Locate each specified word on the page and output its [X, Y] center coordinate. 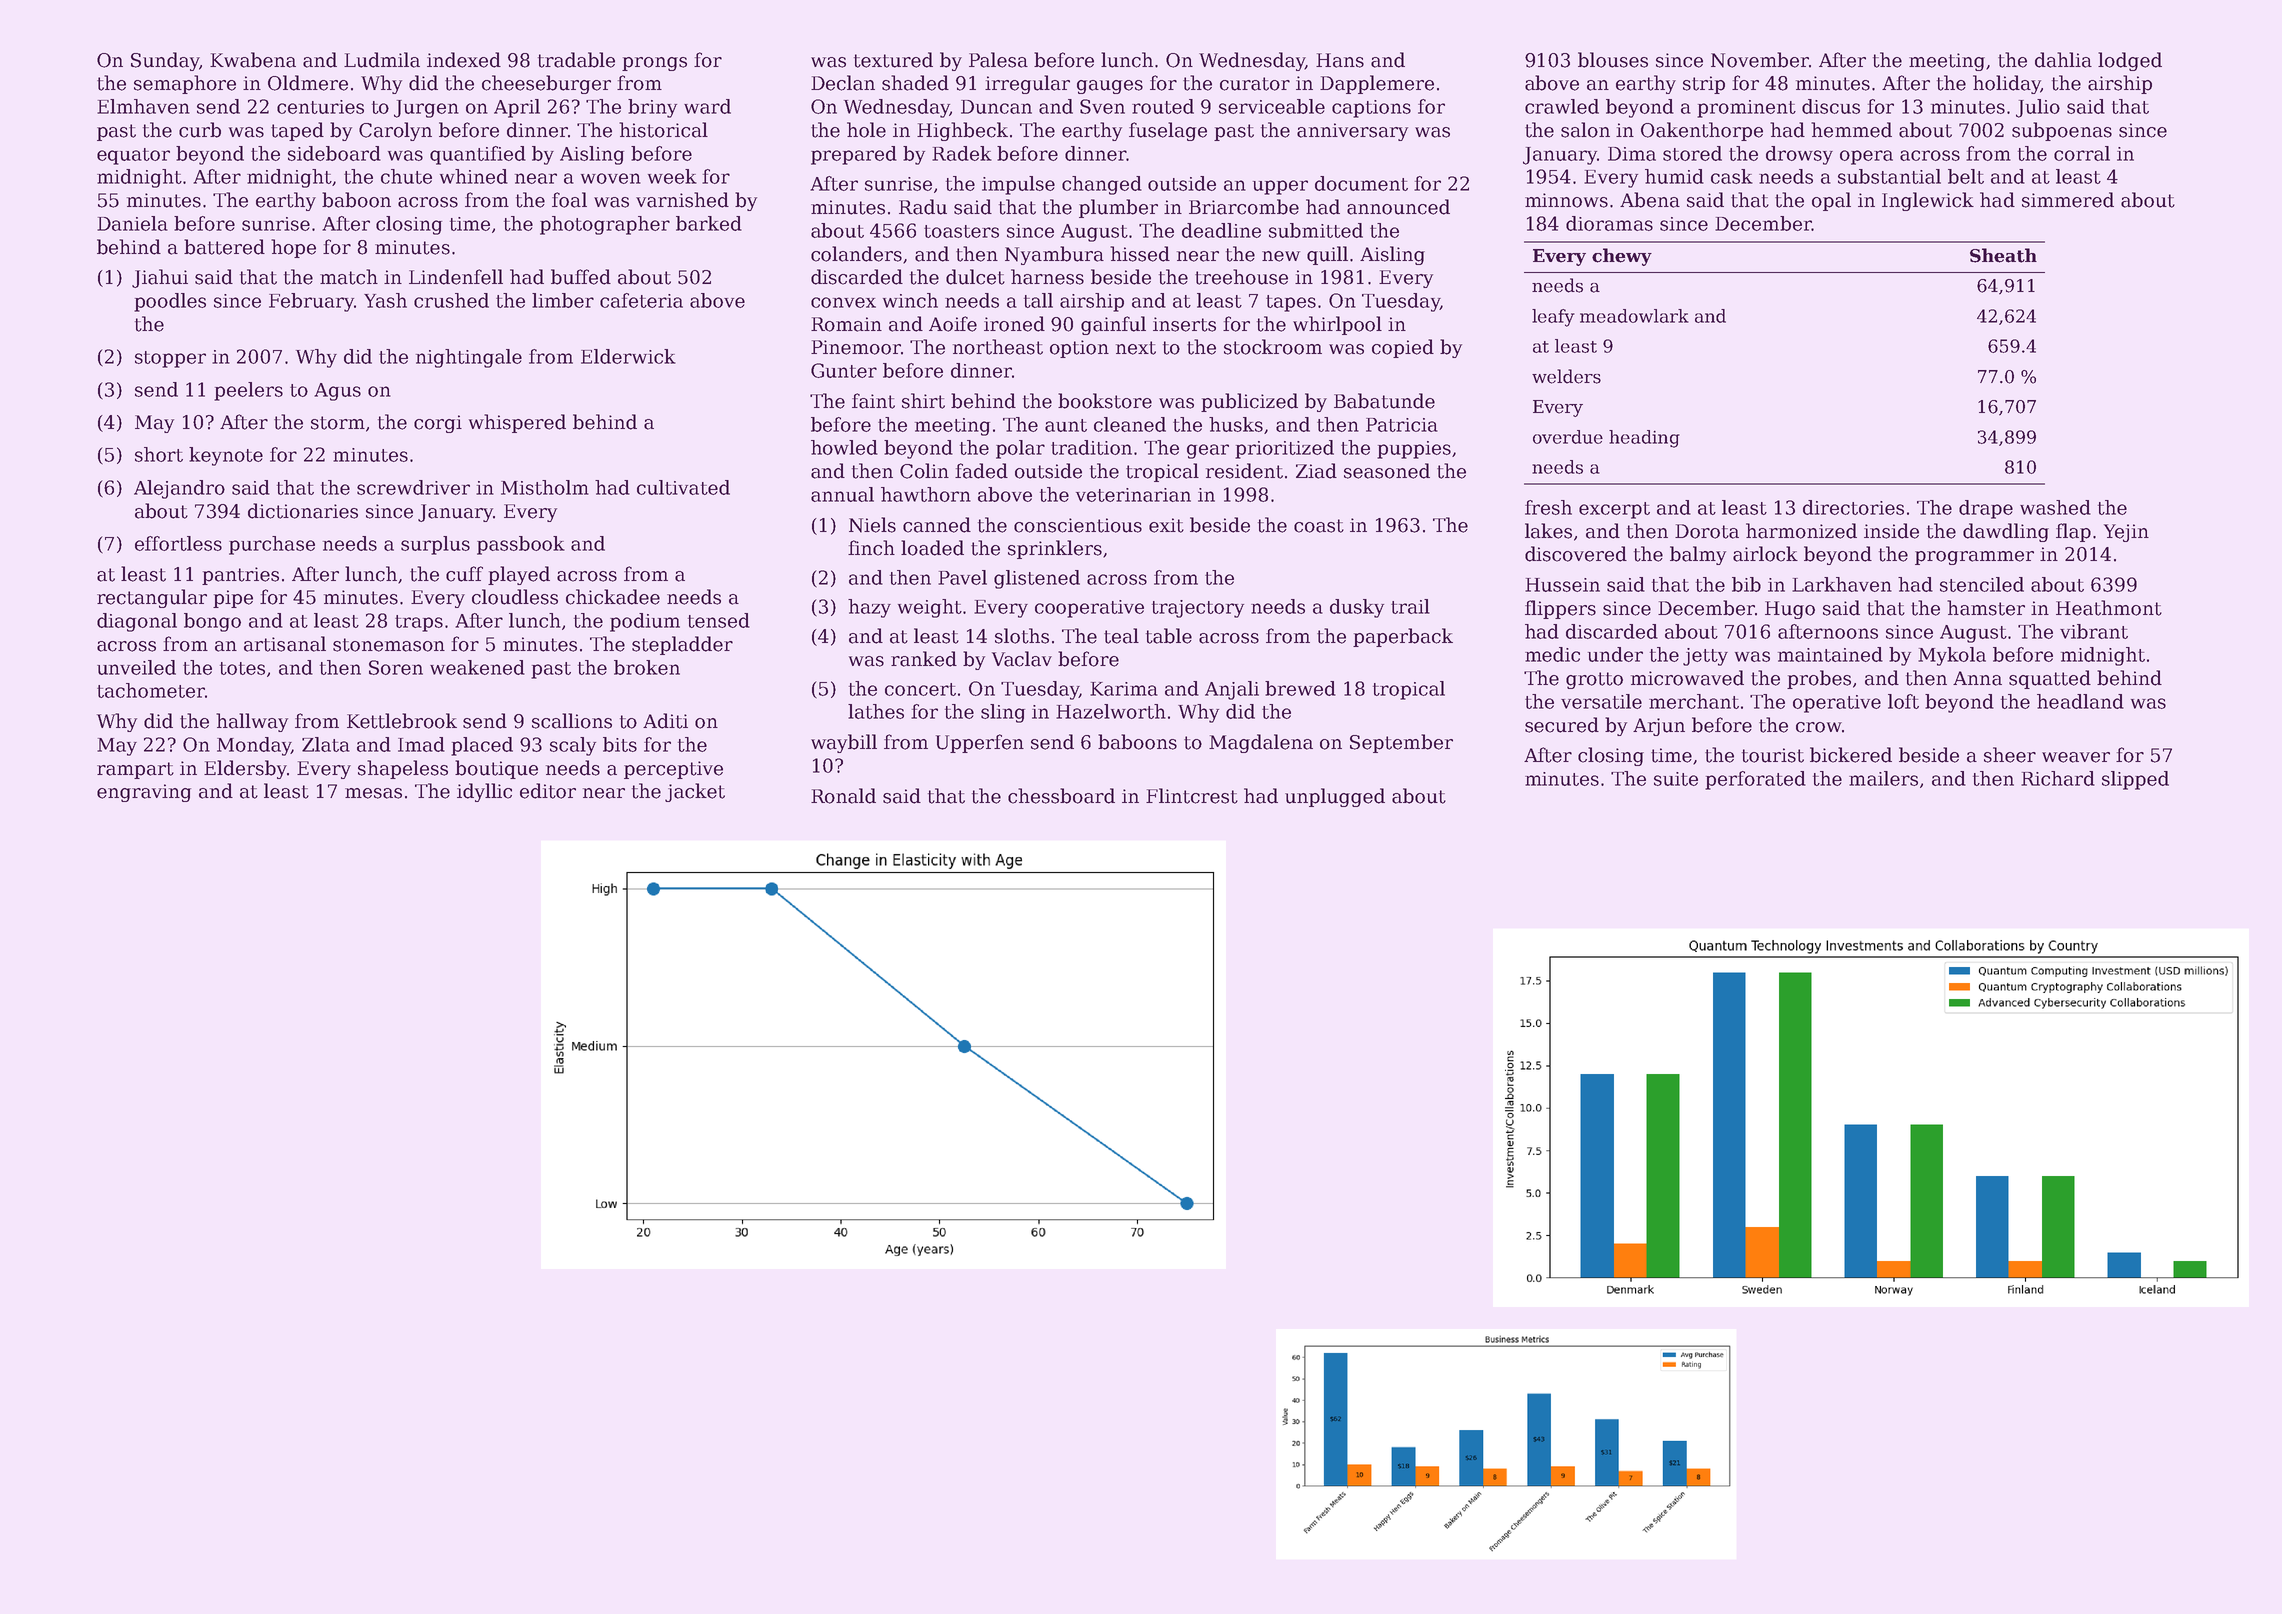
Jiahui [160, 278]
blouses [1613, 60]
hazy [869, 608]
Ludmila [382, 60]
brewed [1300, 688]
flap [2073, 532]
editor [548, 791]
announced [1398, 207]
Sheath [2003, 255]
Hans [1340, 60]
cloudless [515, 597]
